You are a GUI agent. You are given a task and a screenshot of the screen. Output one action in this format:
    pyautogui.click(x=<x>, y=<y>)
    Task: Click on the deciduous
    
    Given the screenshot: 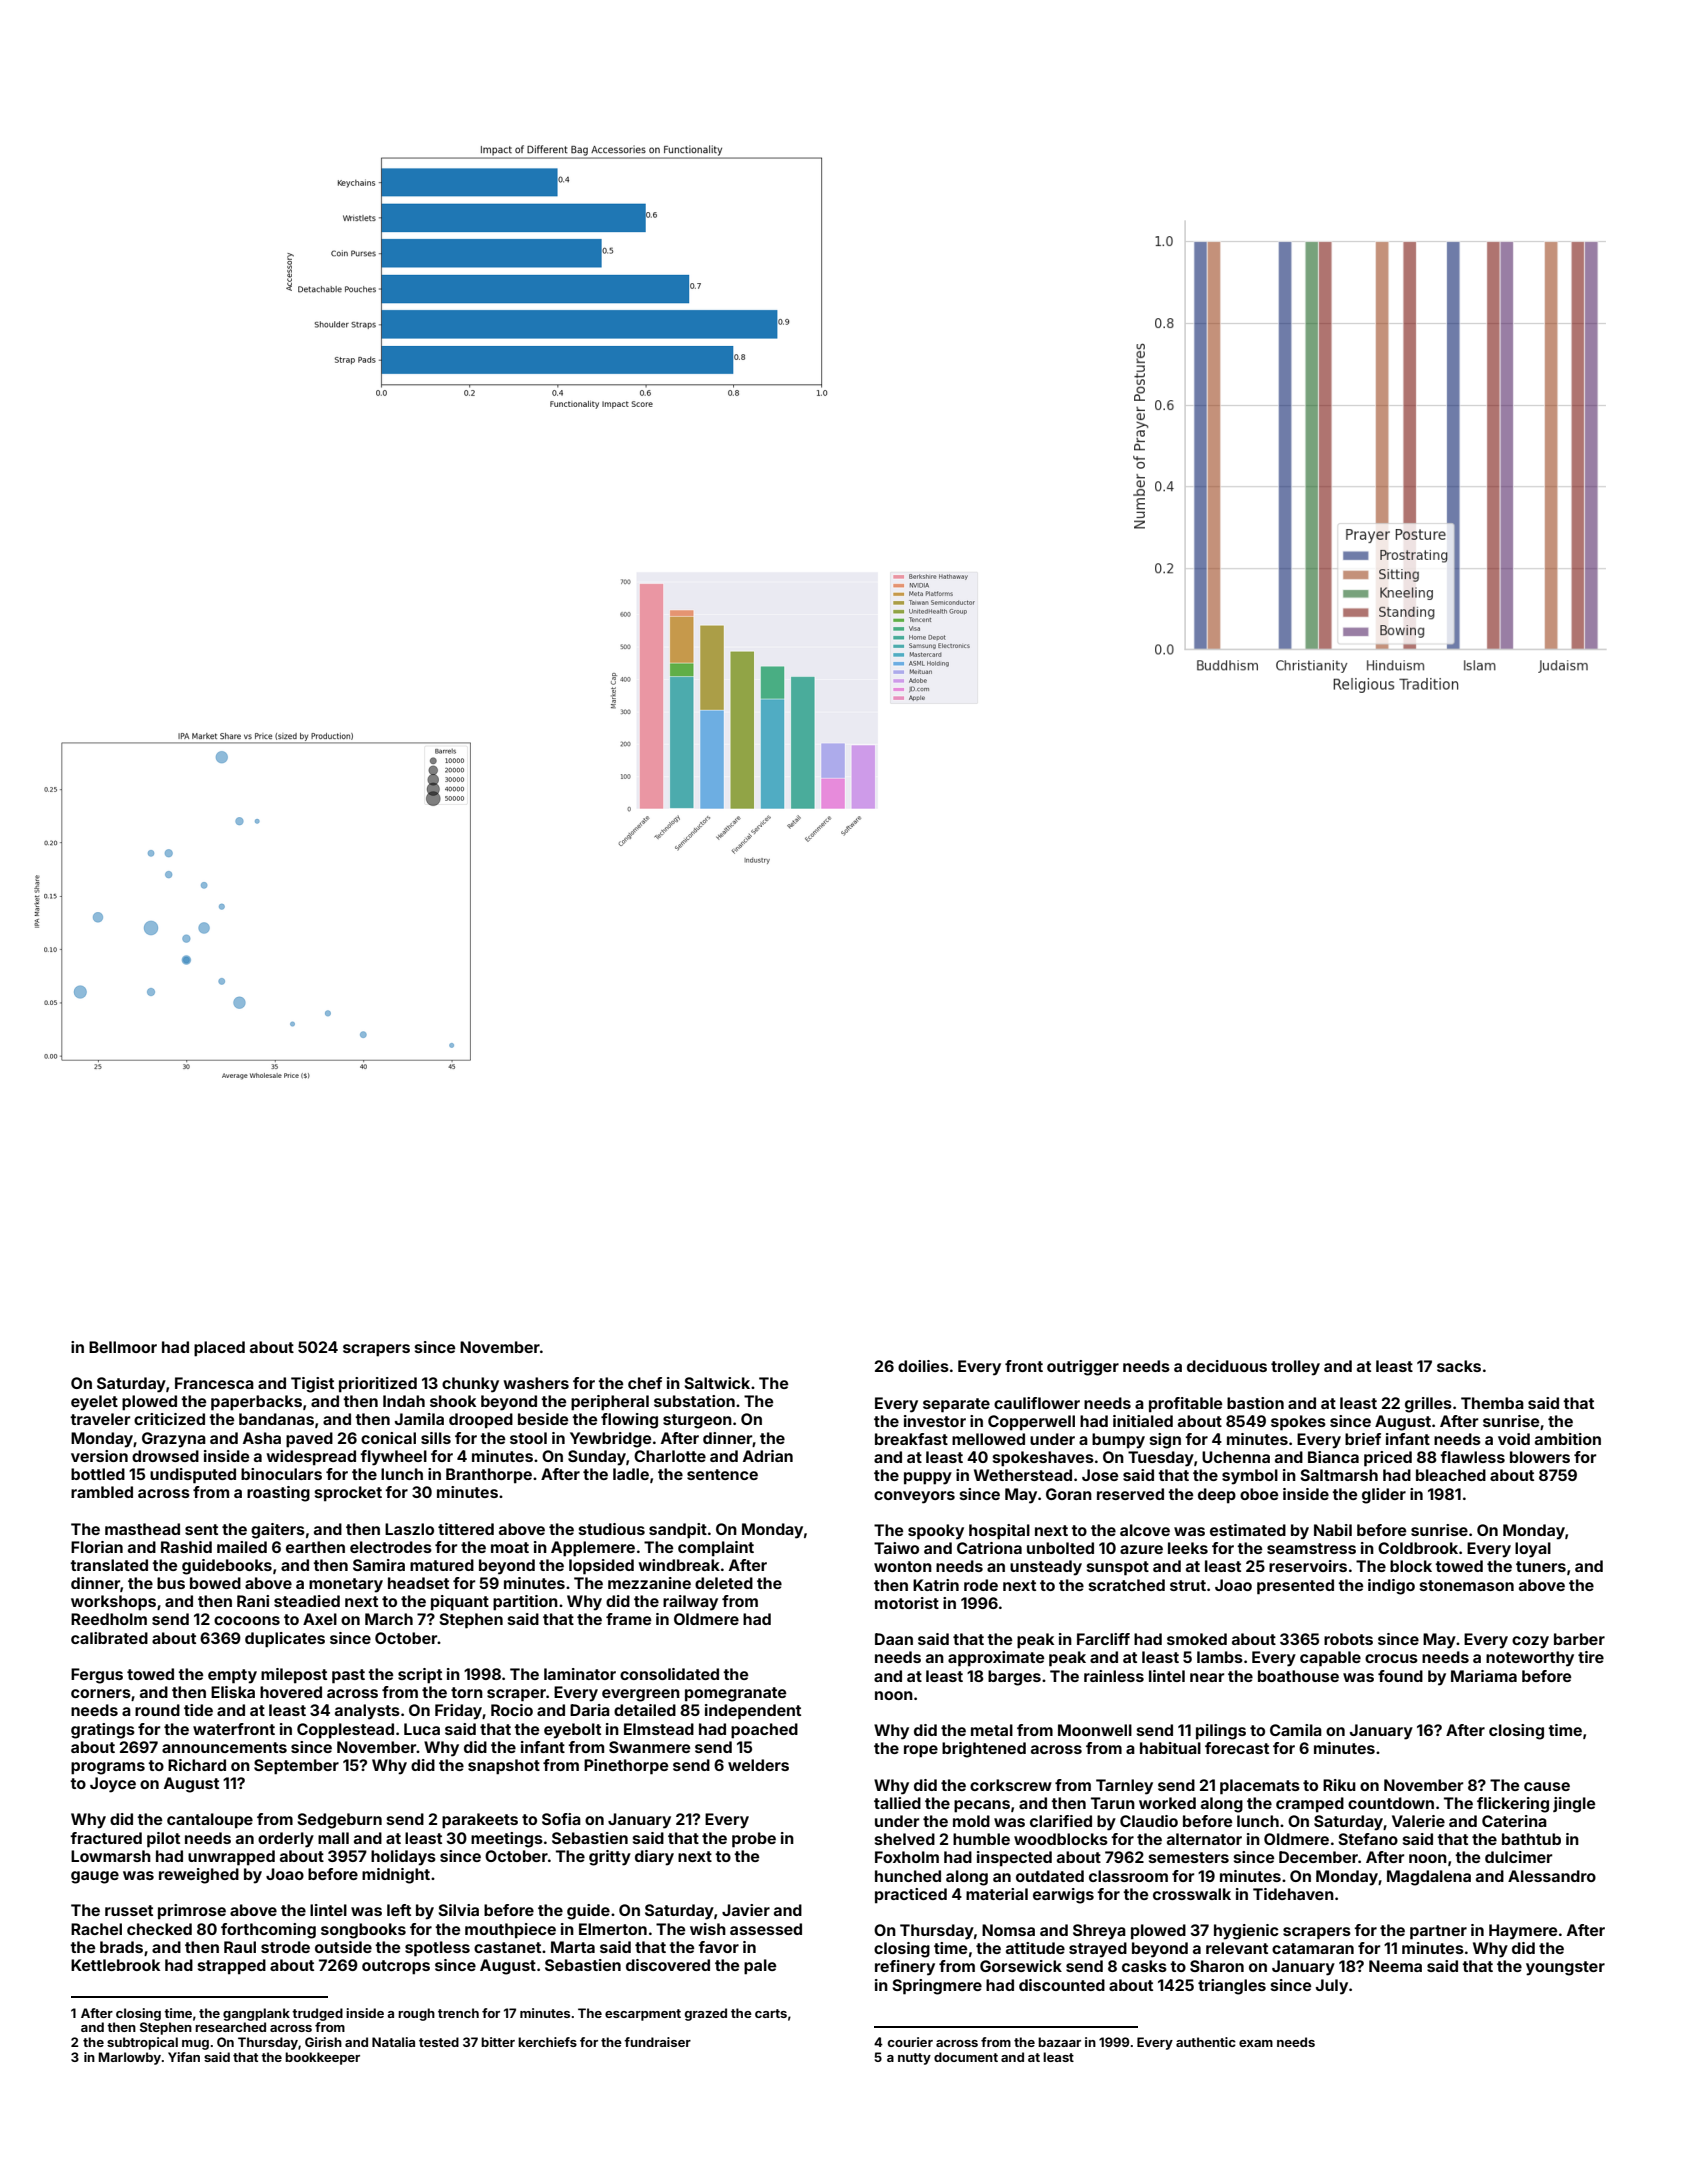 What is the action you would take?
    pyautogui.click(x=1227, y=1366)
